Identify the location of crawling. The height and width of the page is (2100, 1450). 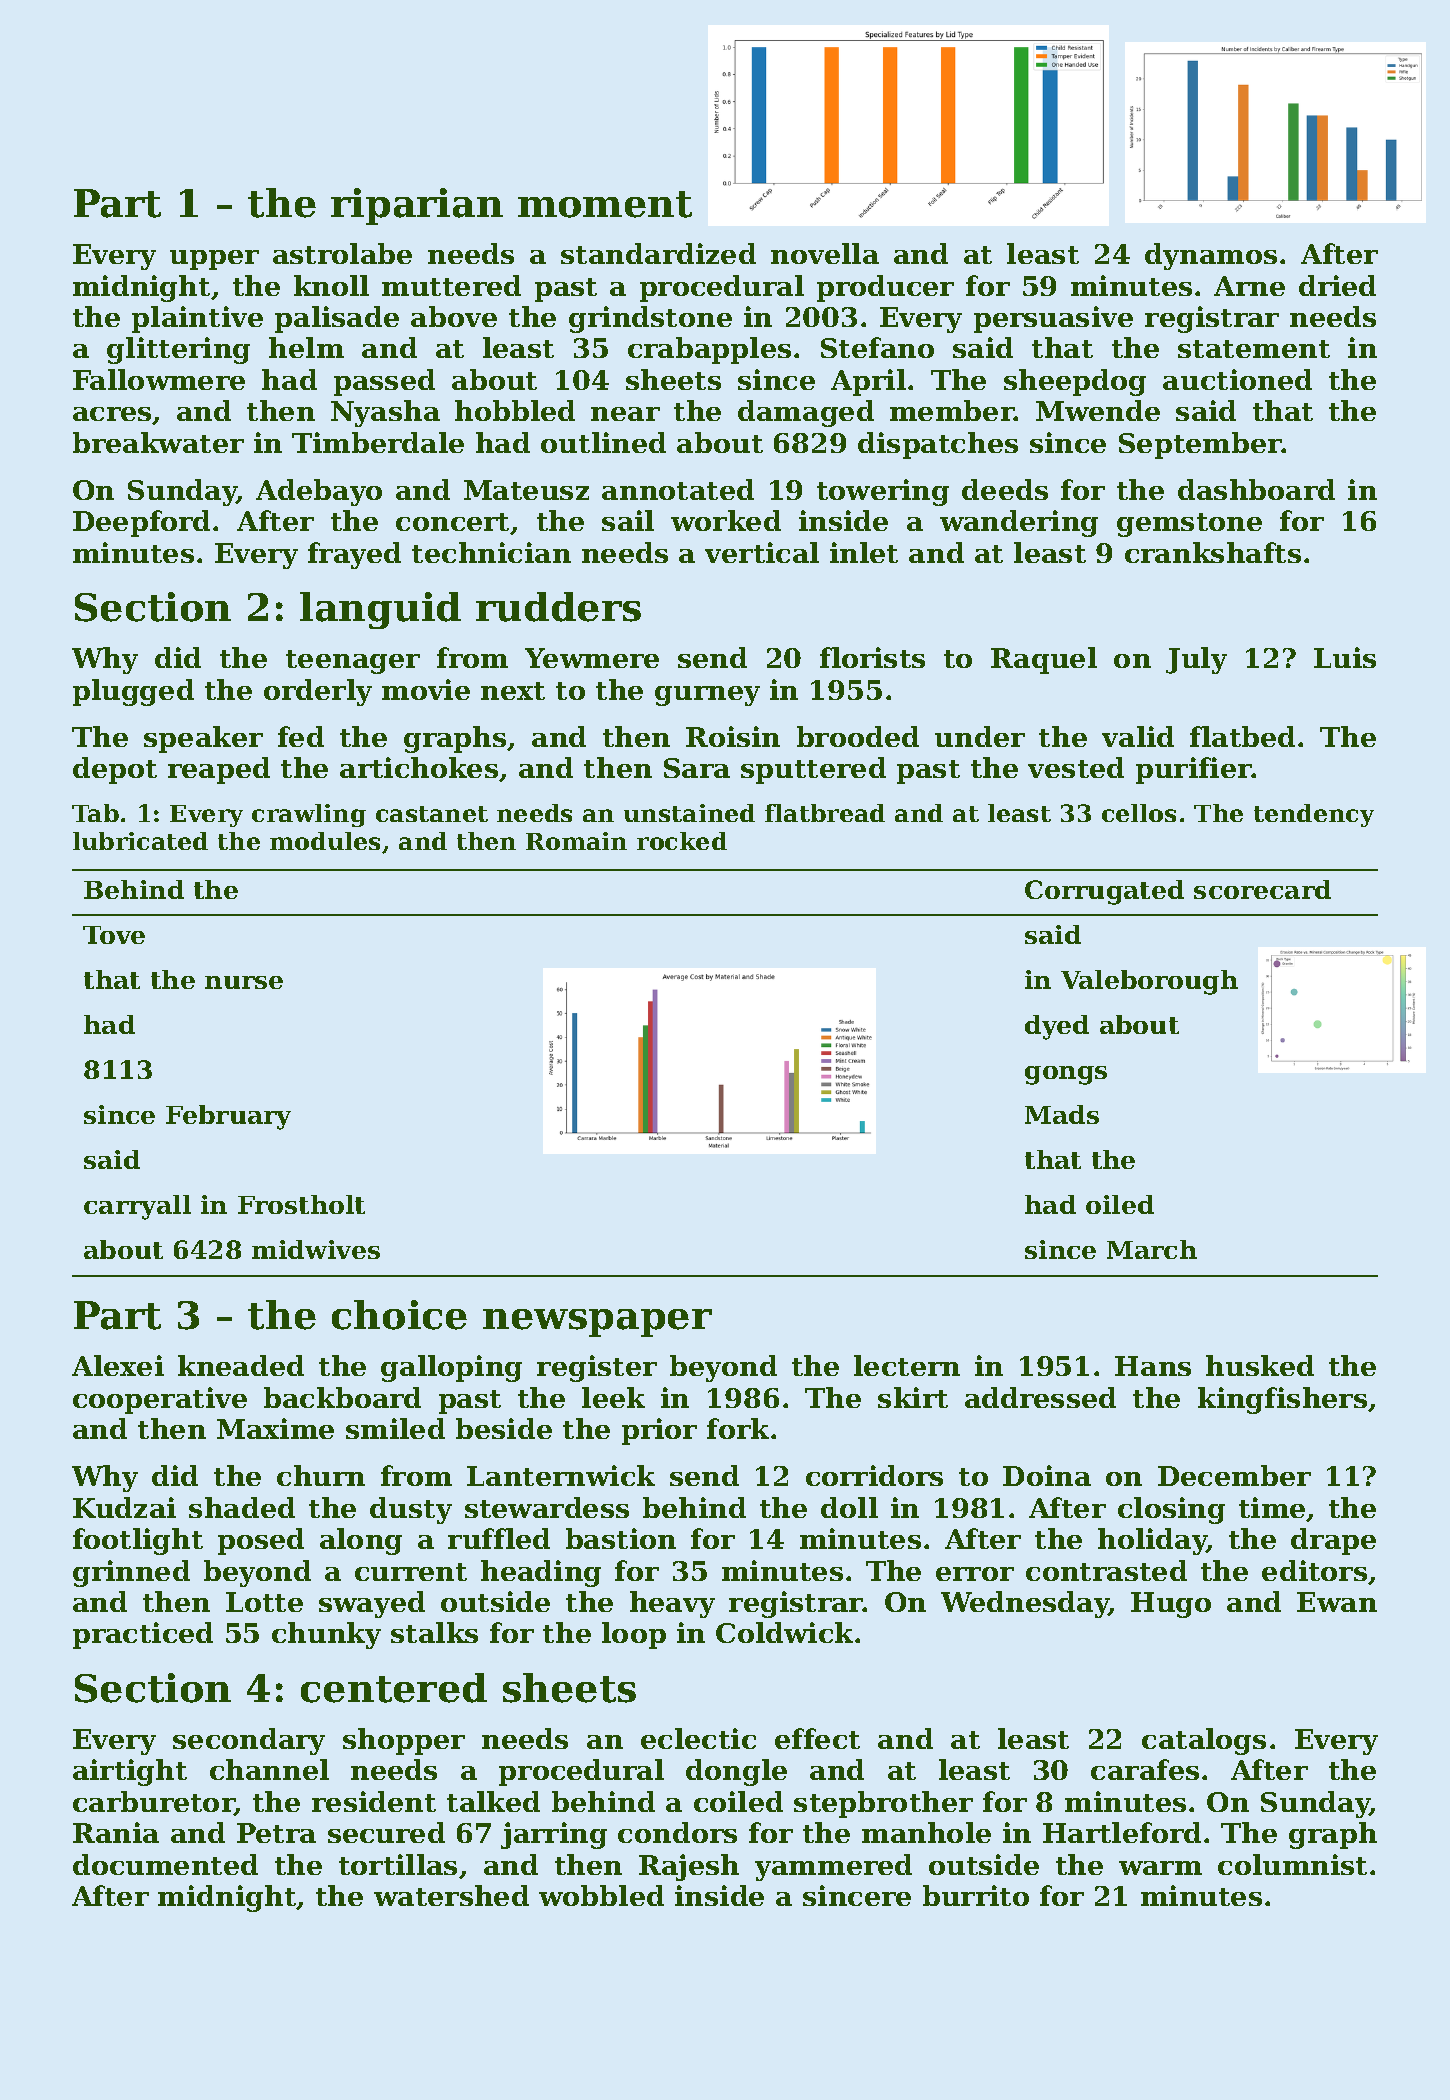
(309, 815).
